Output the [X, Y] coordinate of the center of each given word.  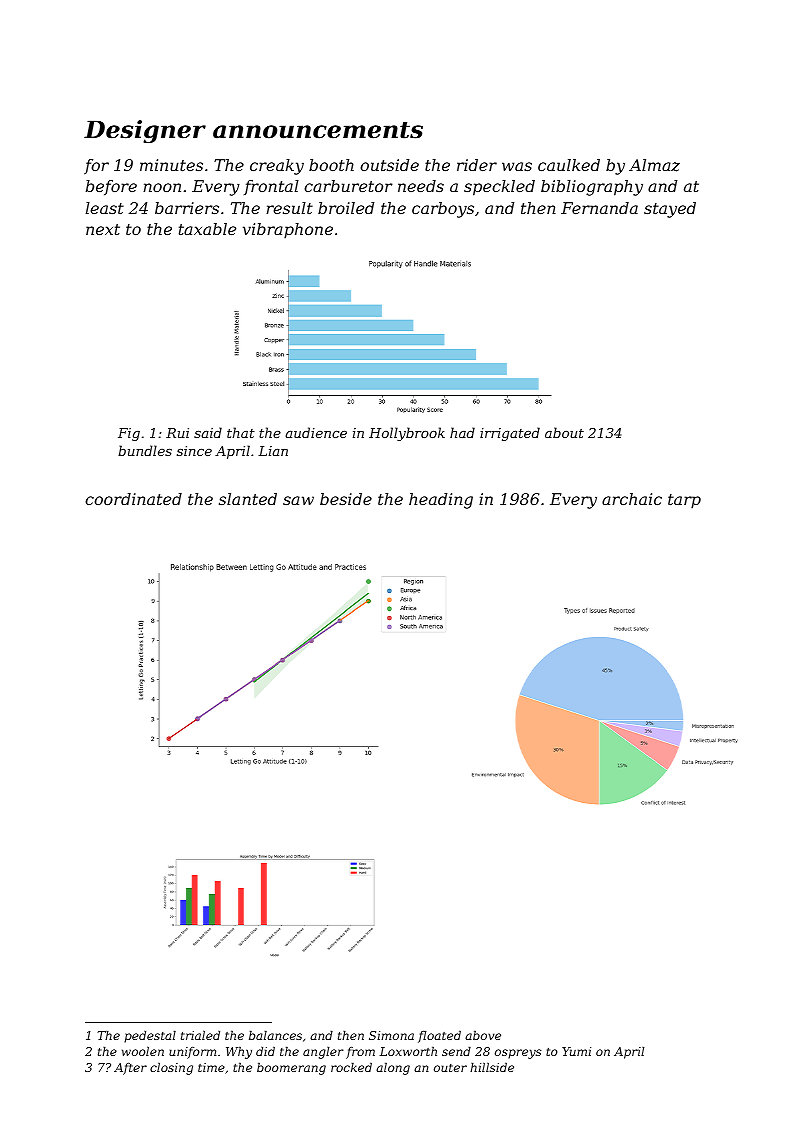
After [130, 1069]
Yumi [576, 1051]
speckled [499, 188]
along [393, 1068]
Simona [391, 1035]
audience [316, 432]
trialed [200, 1035]
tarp [684, 501]
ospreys [518, 1054]
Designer [145, 131]
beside [346, 499]
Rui [177, 433]
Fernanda [599, 208]
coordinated [133, 499]
